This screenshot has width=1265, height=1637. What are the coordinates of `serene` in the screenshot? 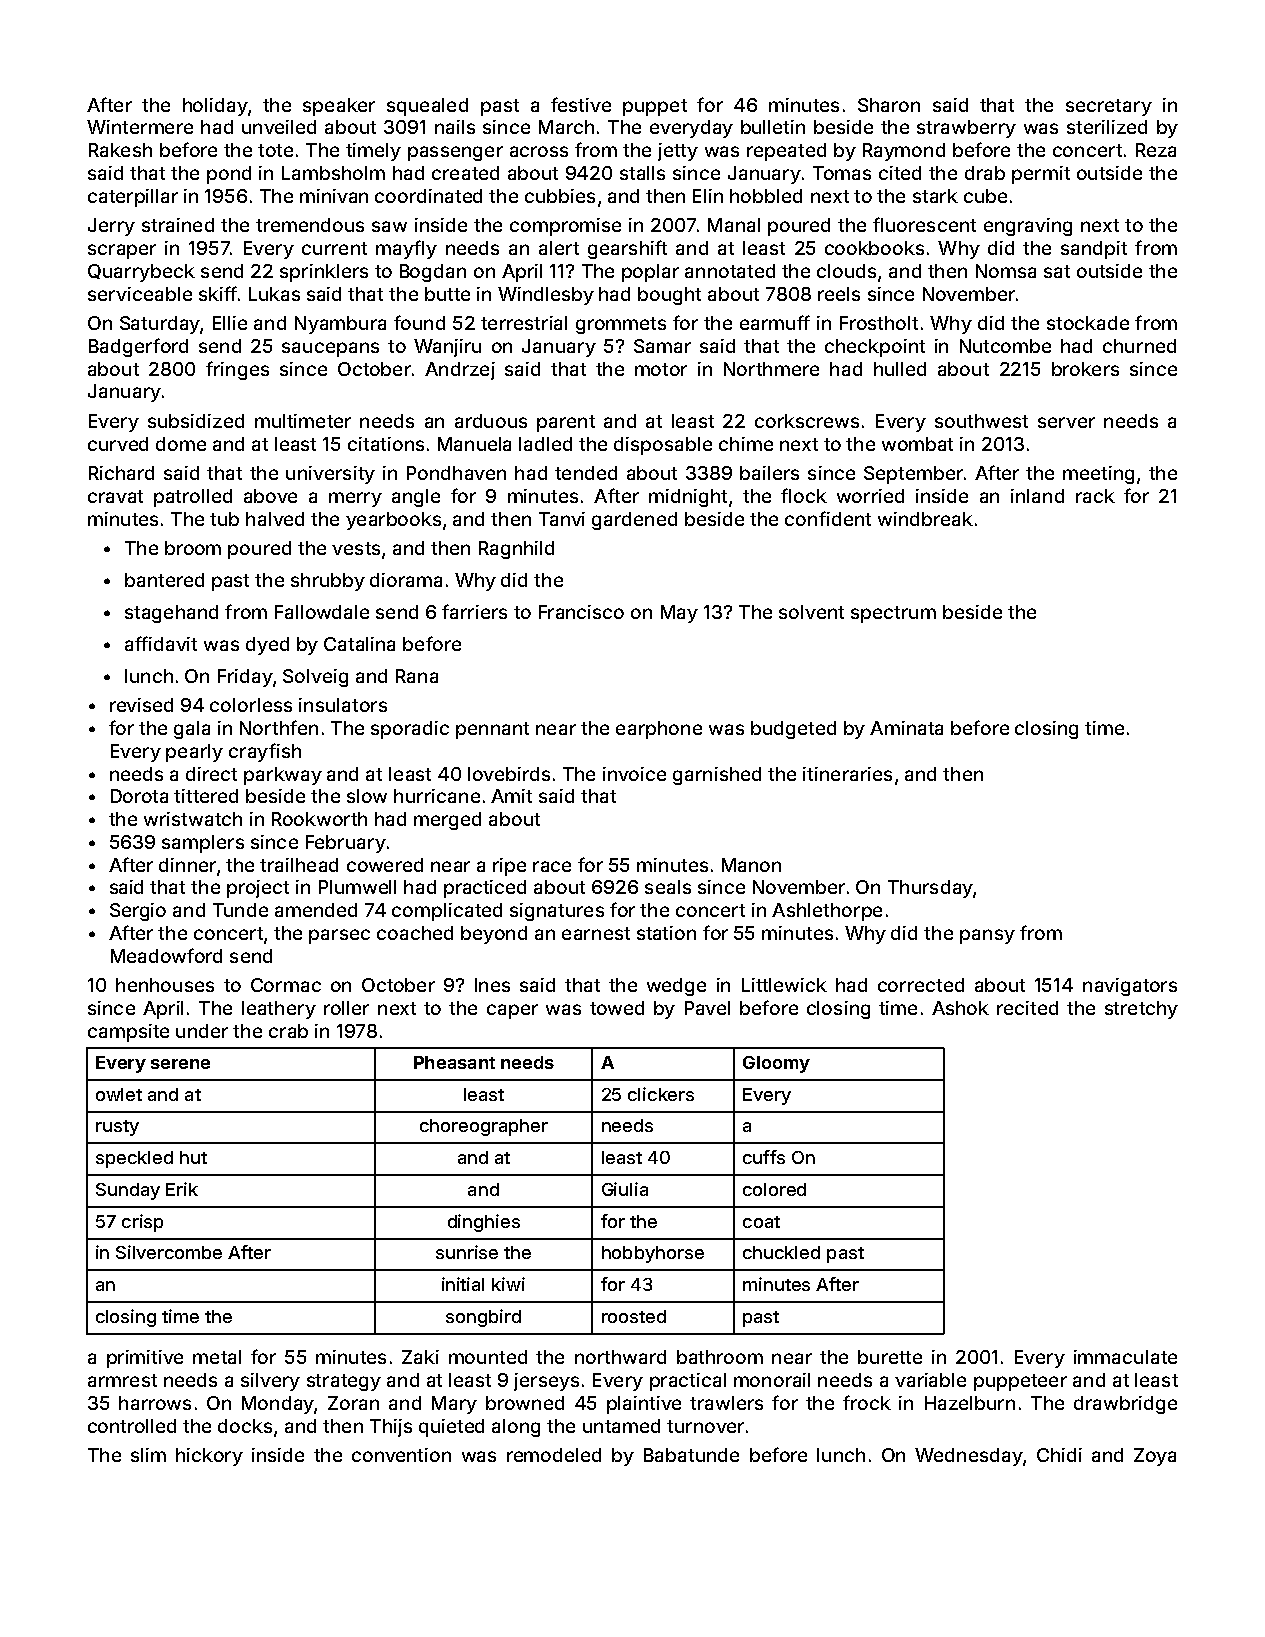 It's located at (180, 1064).
